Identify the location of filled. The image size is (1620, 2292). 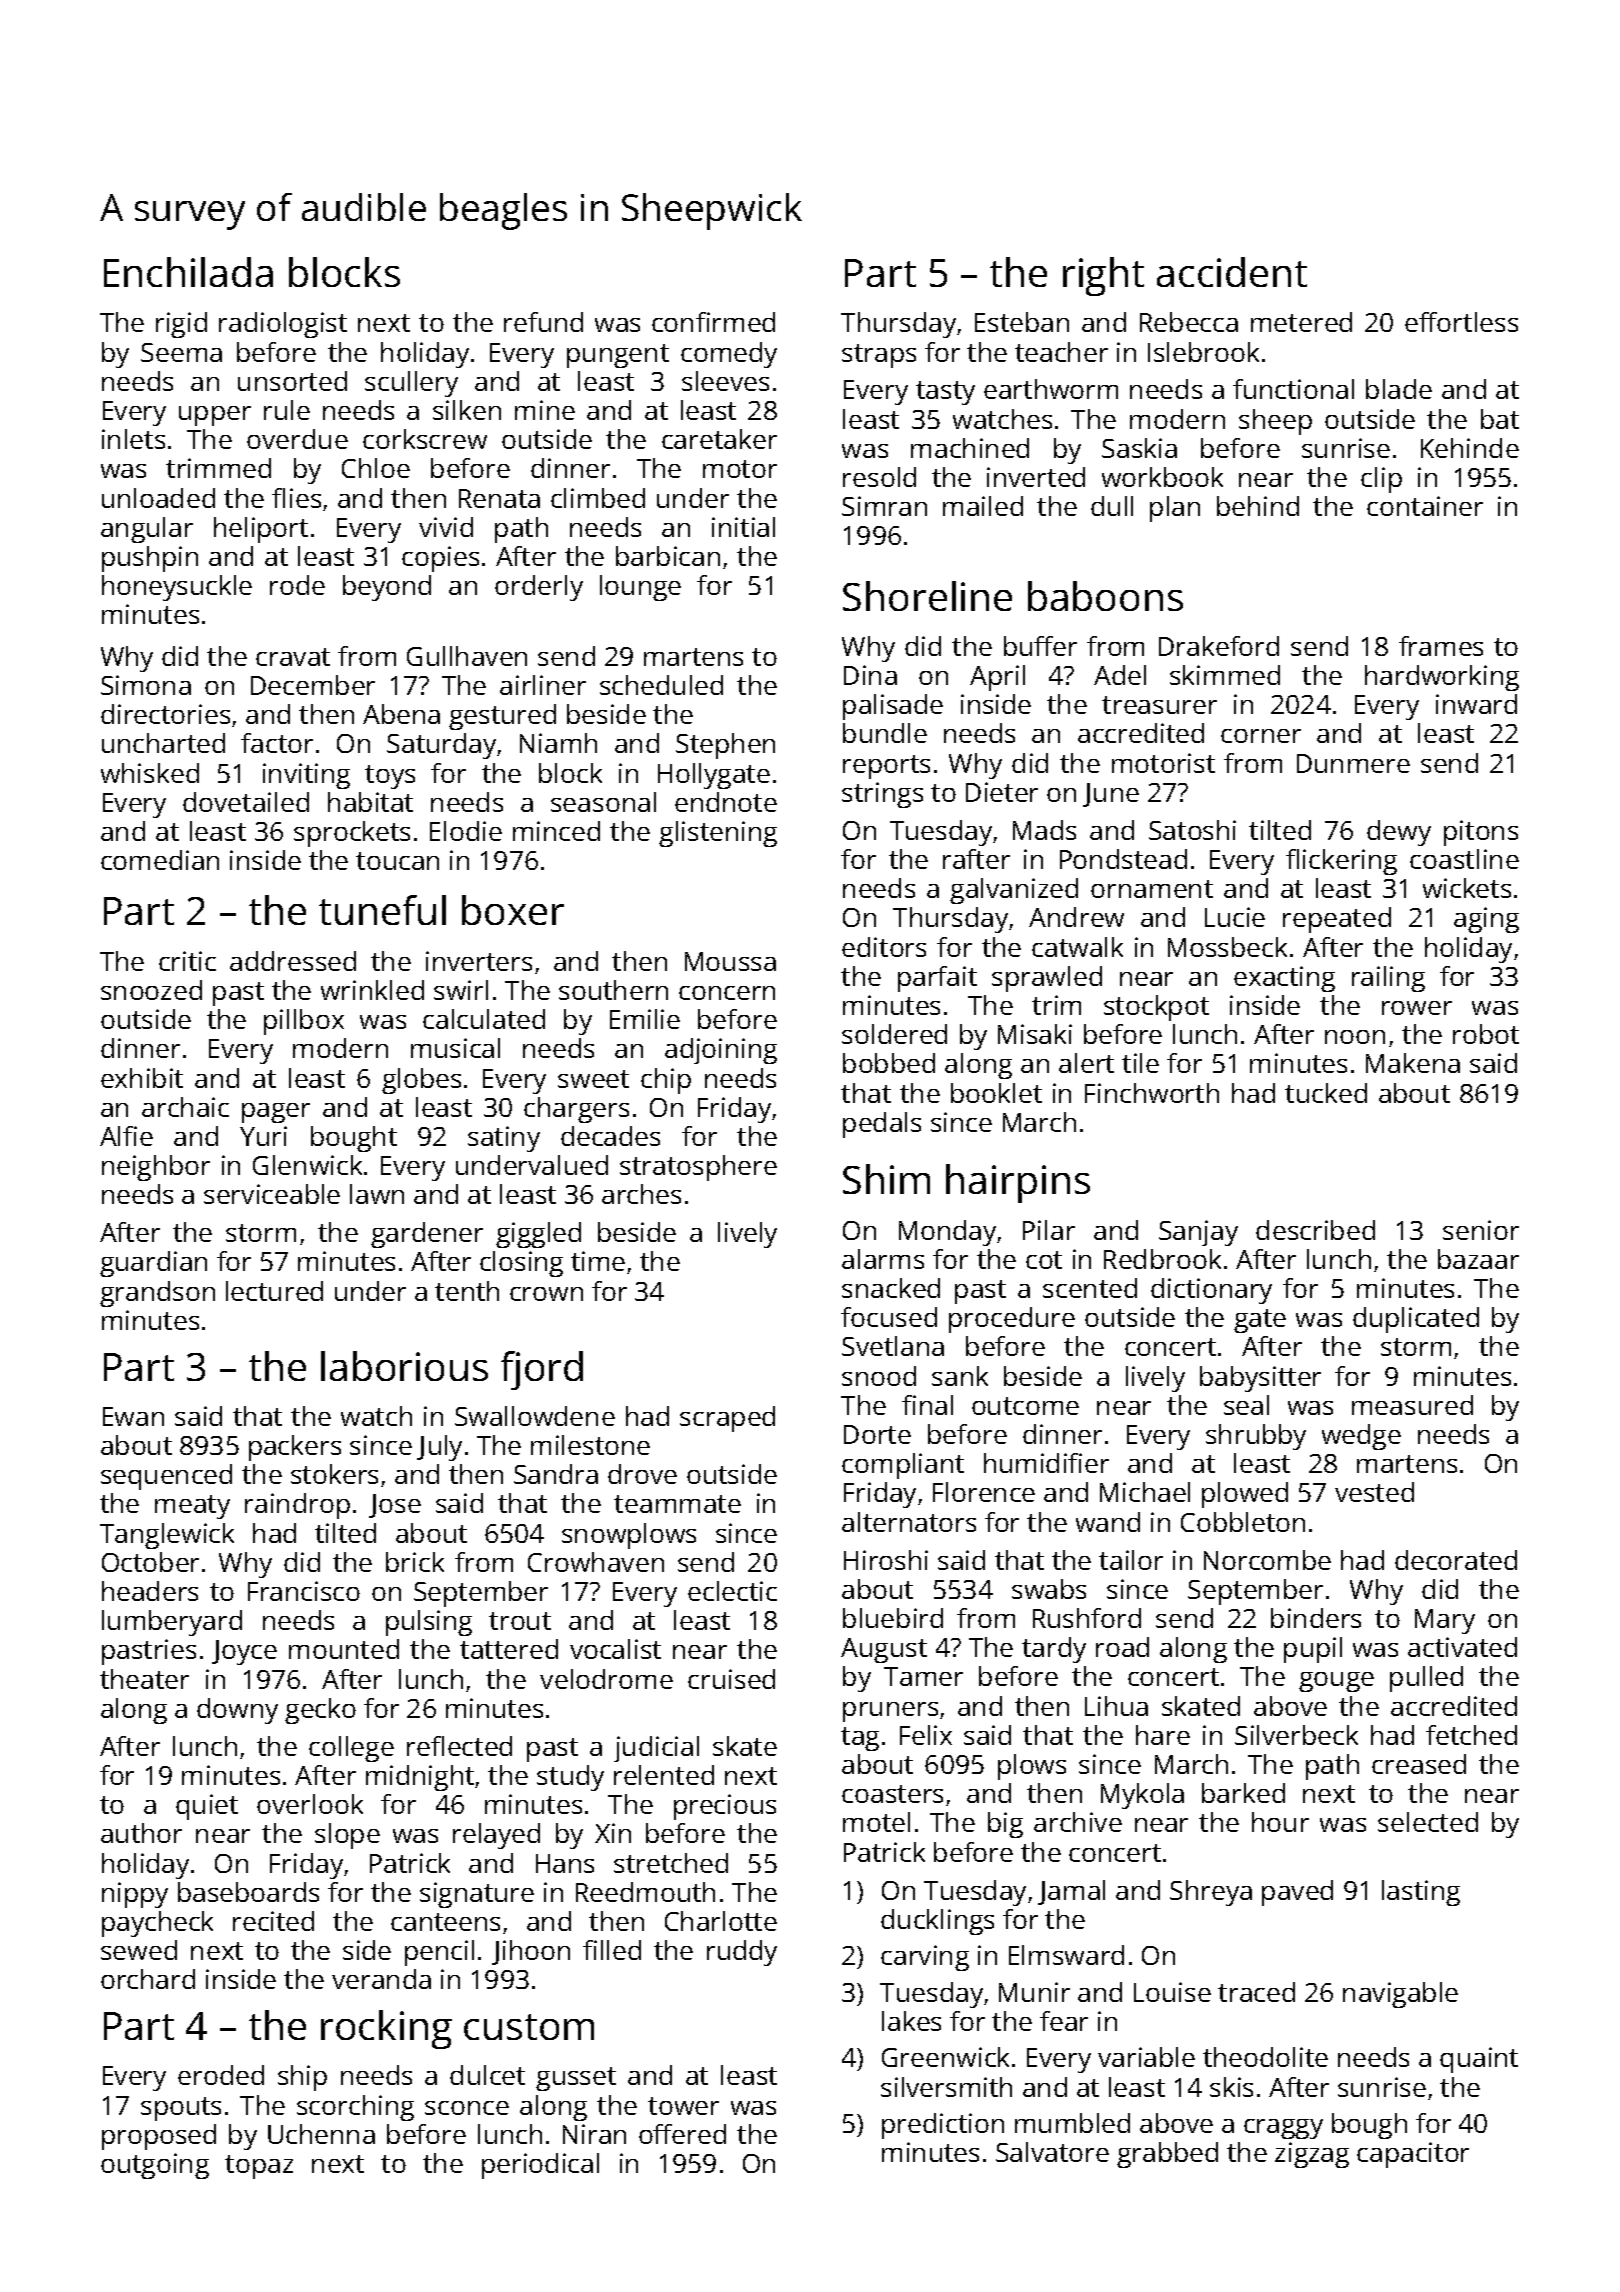
(612, 1950).
